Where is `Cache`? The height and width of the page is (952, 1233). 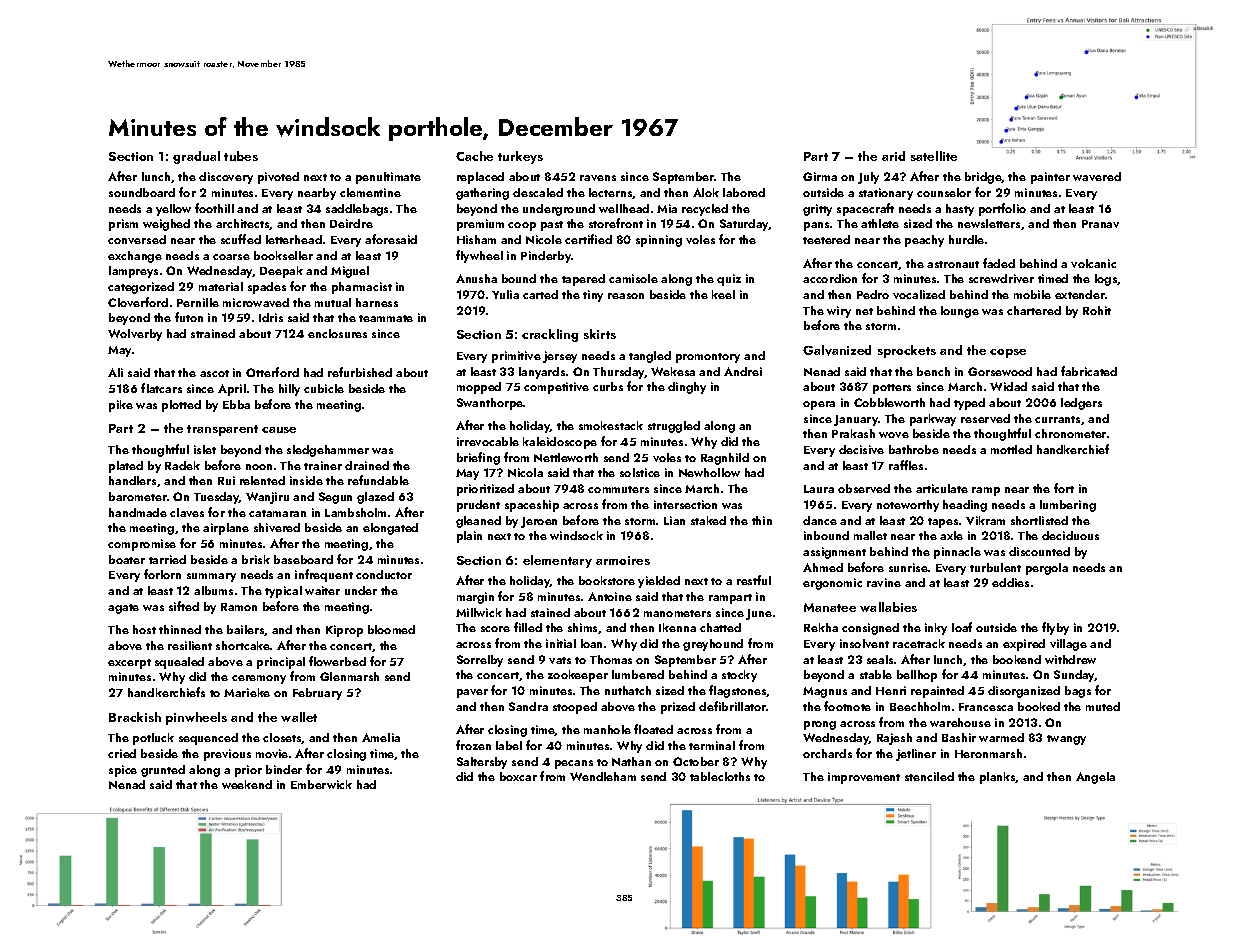
Cache is located at coordinates (474, 156).
